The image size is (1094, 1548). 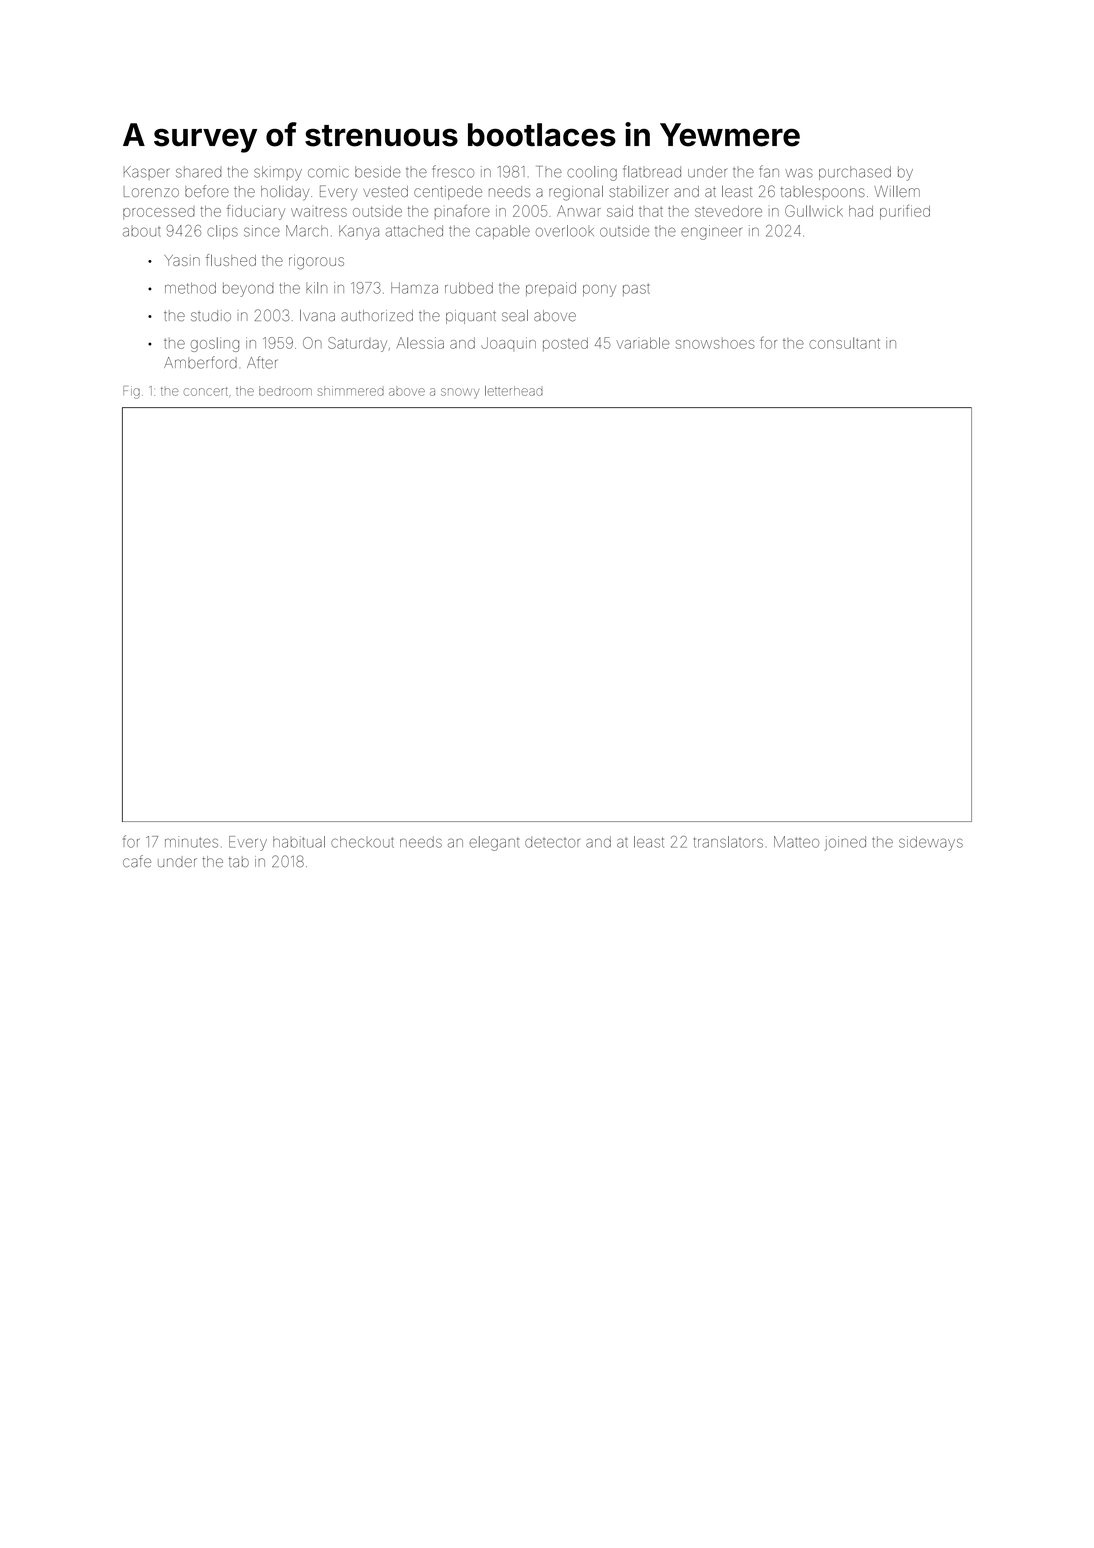 What do you see at coordinates (494, 843) in the image?
I see `elegant` at bounding box center [494, 843].
